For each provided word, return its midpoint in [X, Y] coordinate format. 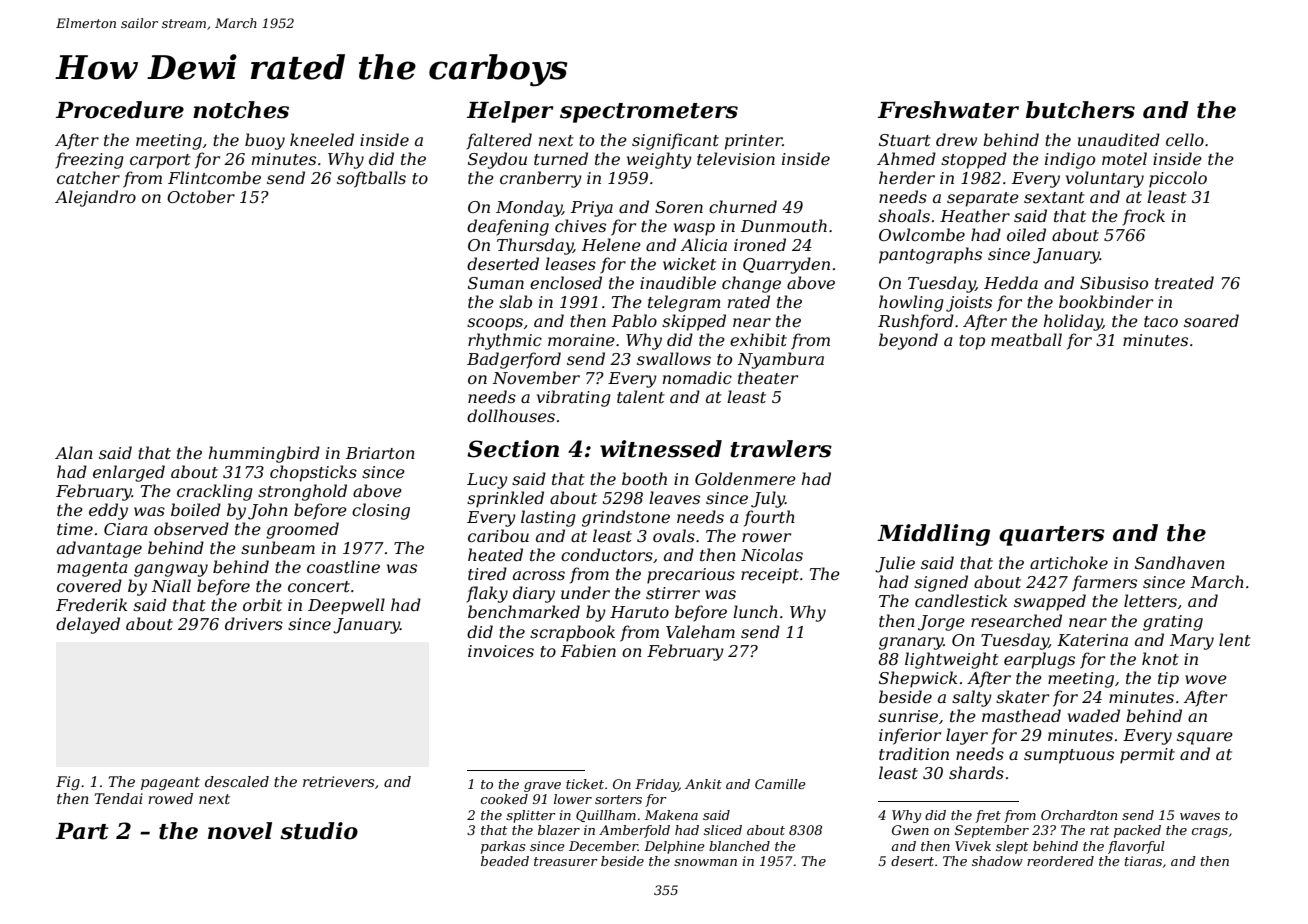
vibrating [574, 398]
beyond [908, 341]
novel [240, 831]
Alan [74, 452]
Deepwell [346, 606]
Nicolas [772, 554]
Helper [510, 112]
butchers [1080, 110]
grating [1173, 623]
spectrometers [649, 113]
